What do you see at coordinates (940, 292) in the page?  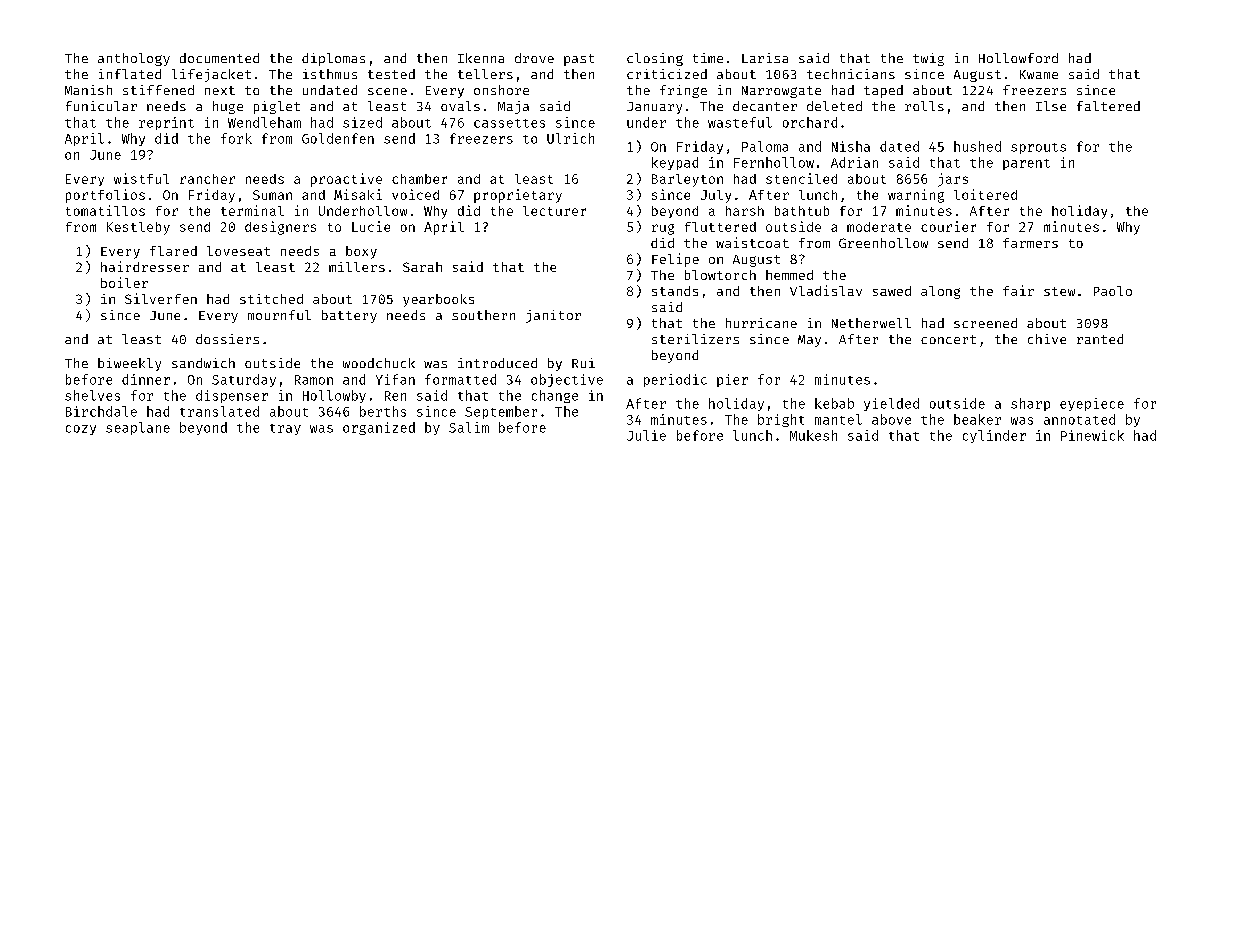 I see `along` at bounding box center [940, 292].
